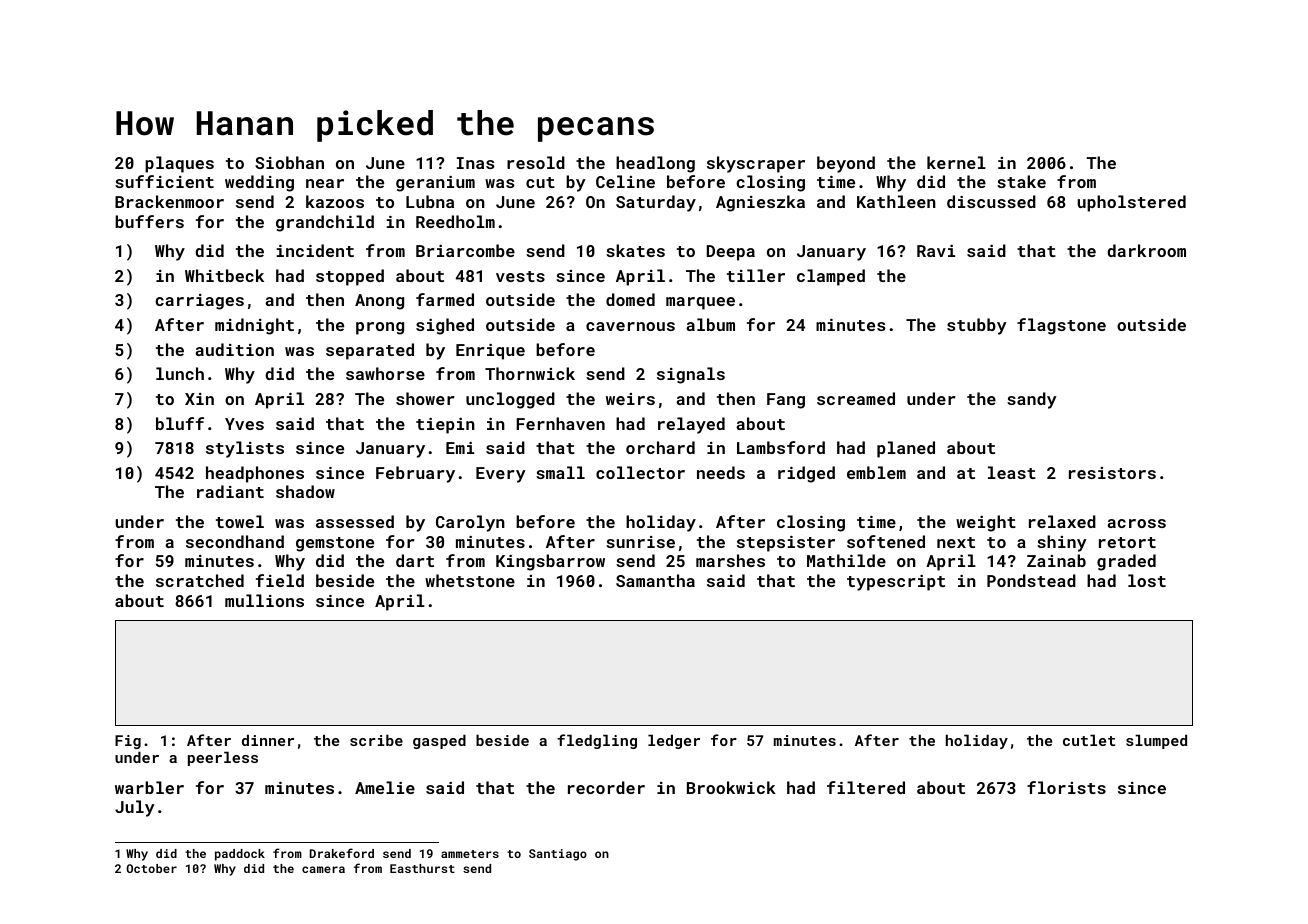  I want to click on July, so click(135, 808).
